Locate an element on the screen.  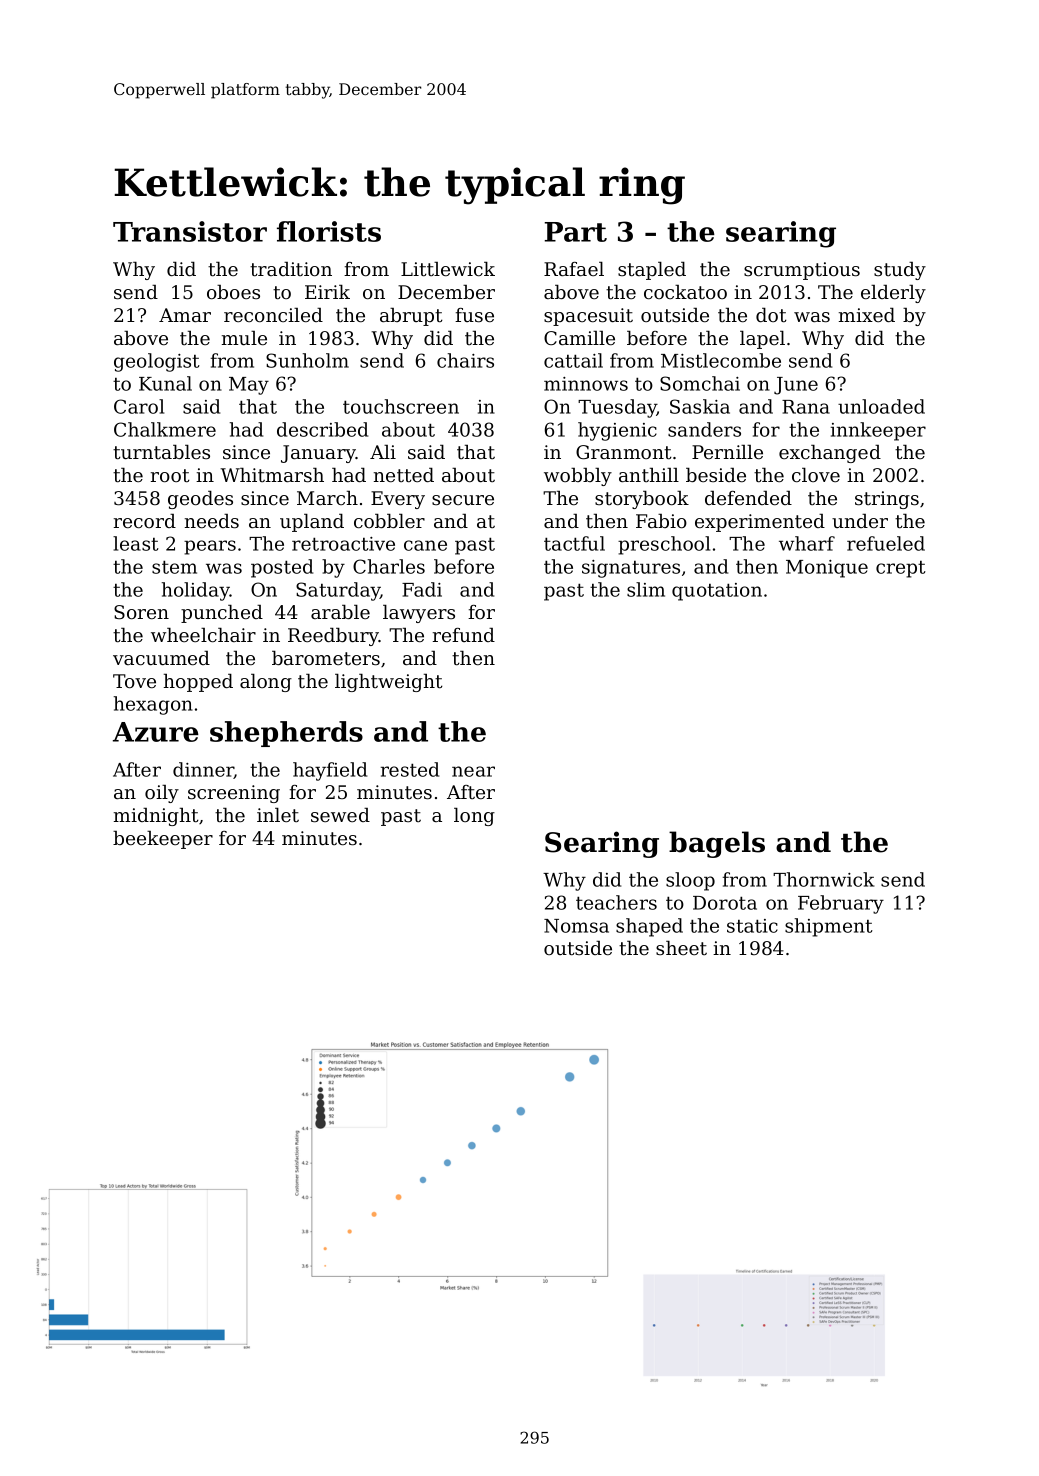
Charles is located at coordinates (389, 566).
